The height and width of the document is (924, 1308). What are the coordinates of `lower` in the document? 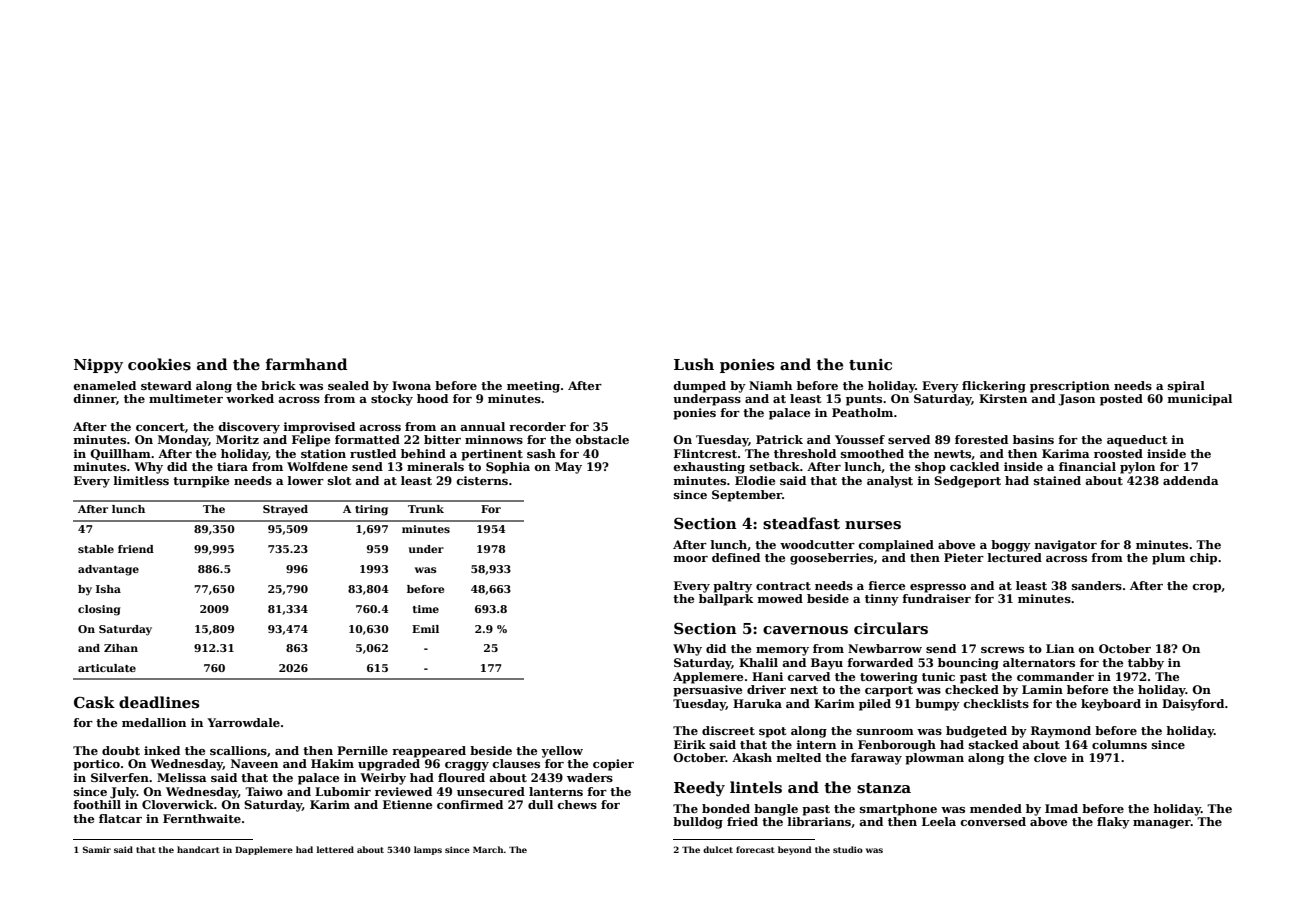 It's located at (305, 480).
